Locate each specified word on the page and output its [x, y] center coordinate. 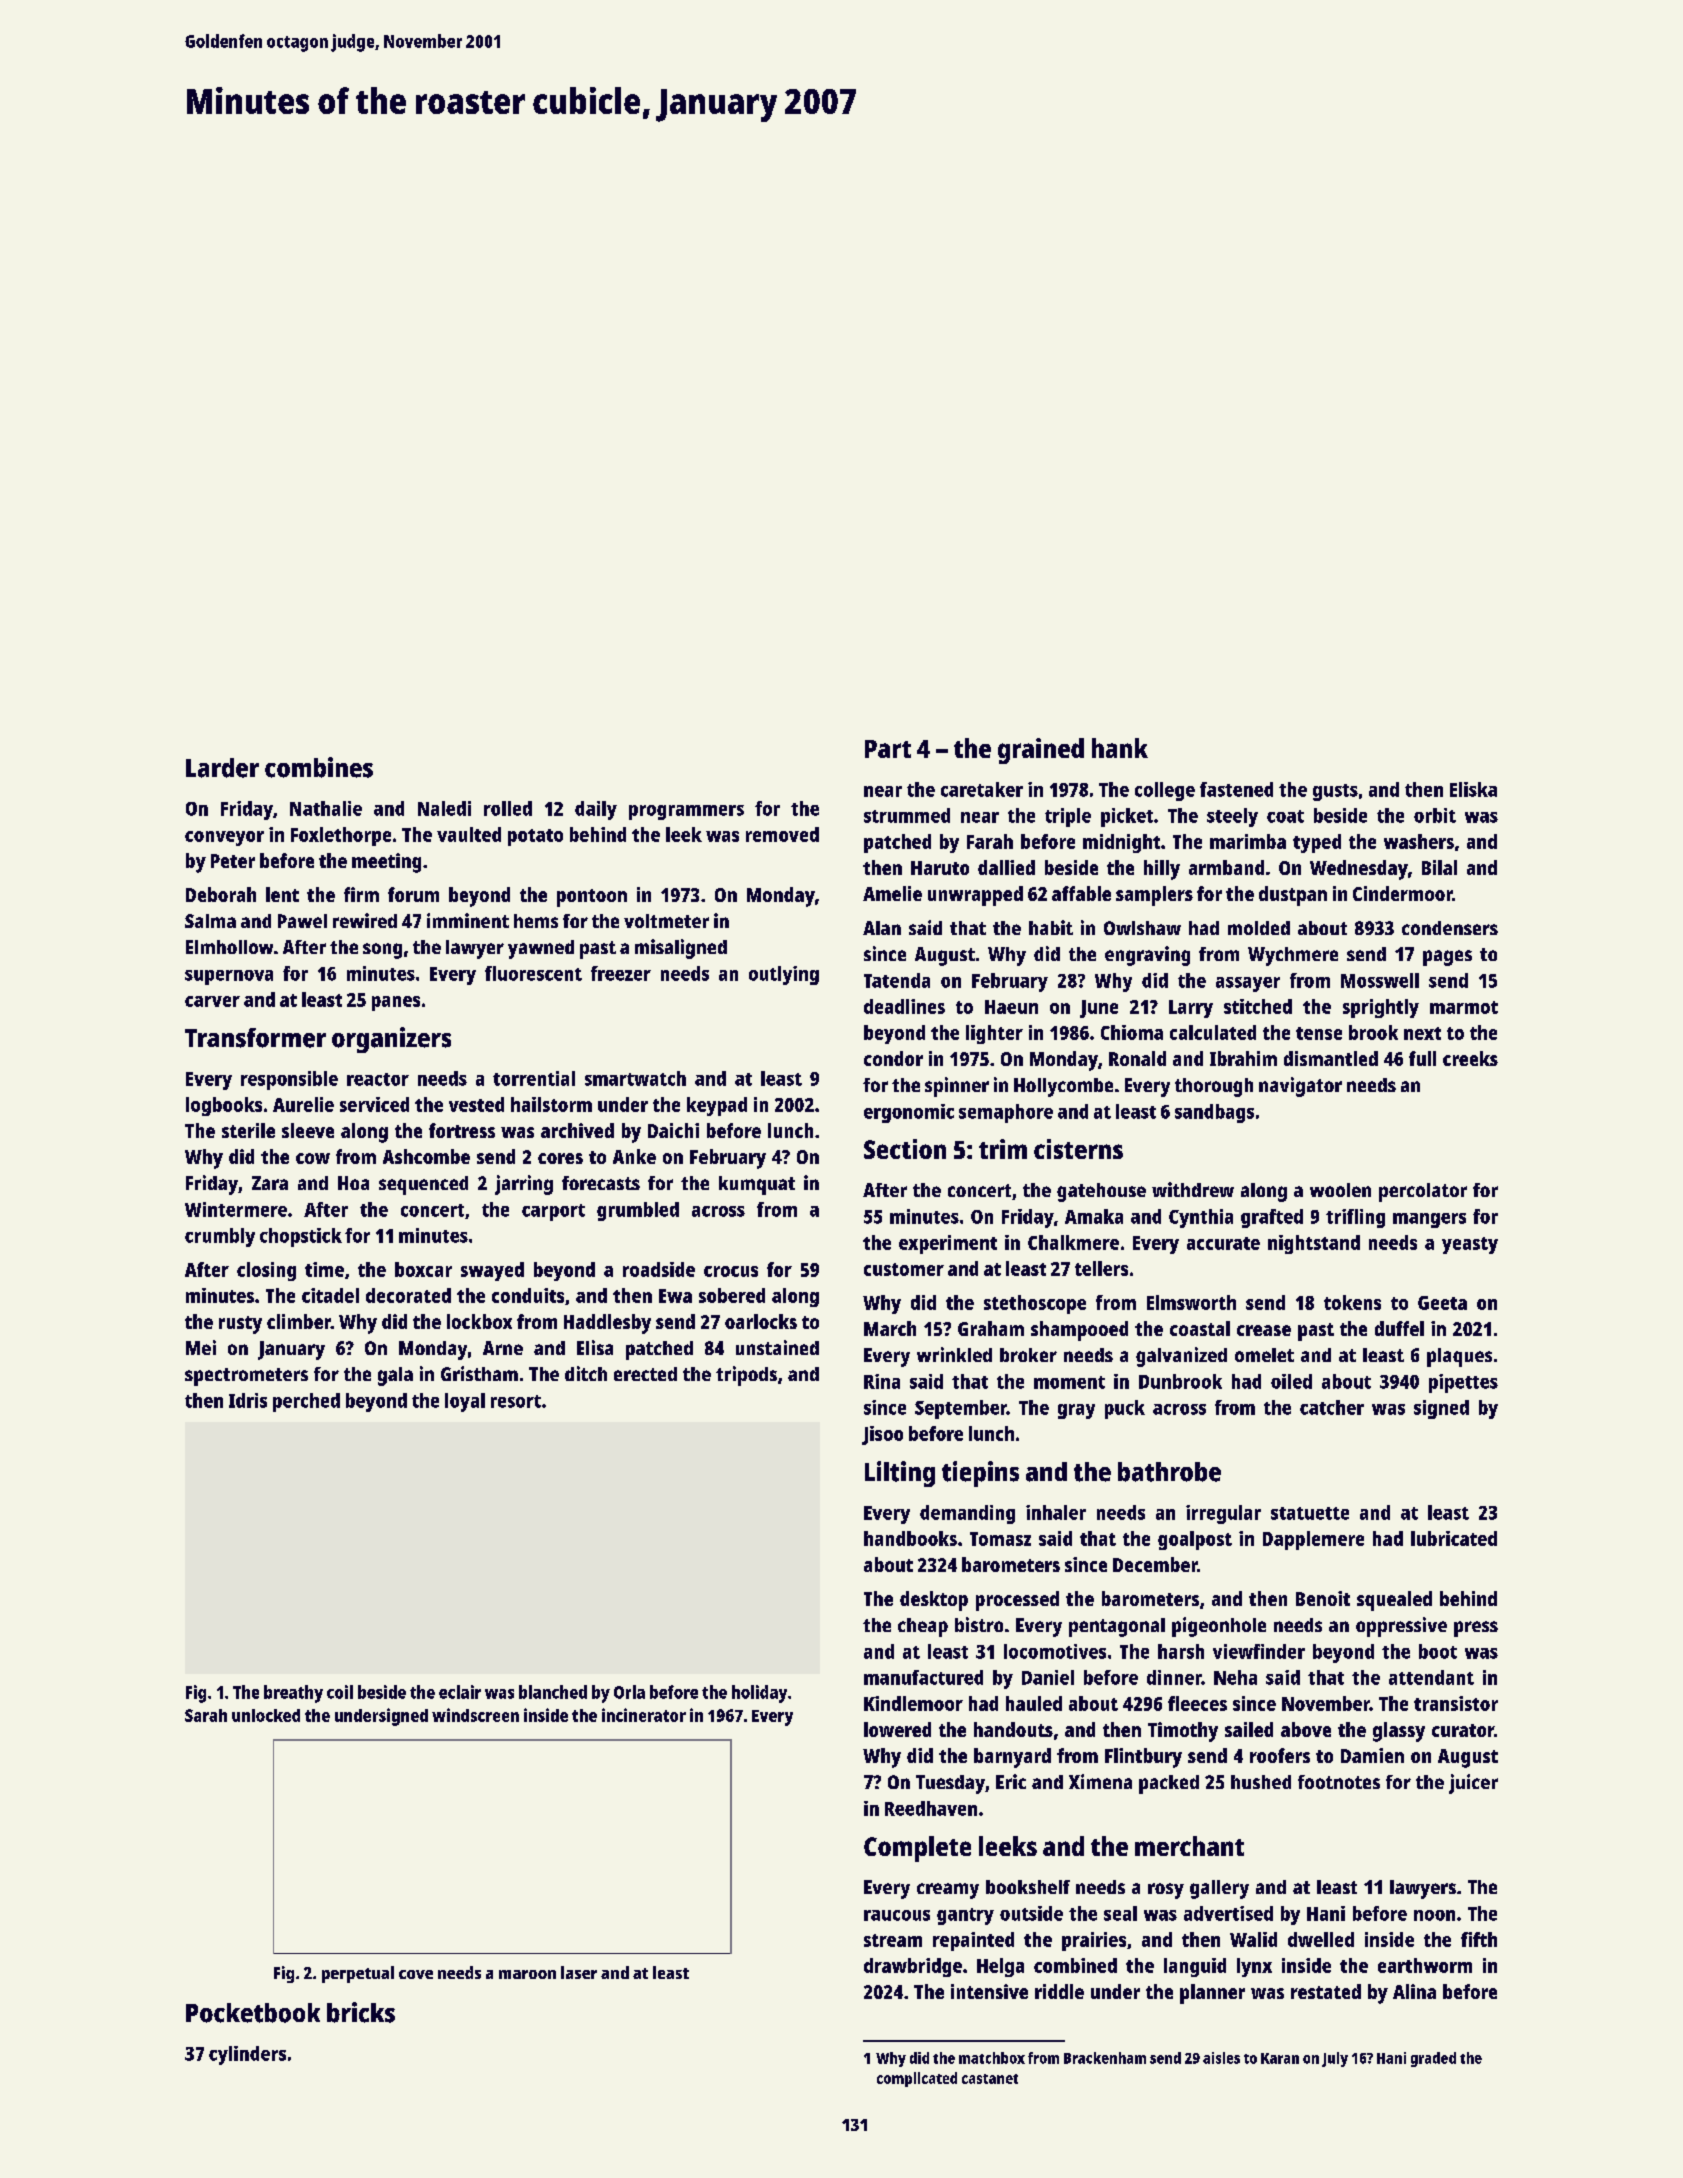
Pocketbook [253, 2013]
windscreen [475, 1715]
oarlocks [761, 1321]
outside [1031, 1913]
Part [888, 749]
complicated [917, 2079]
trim [1003, 1149]
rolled [508, 808]
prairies [1094, 1941]
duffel [1399, 1328]
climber [299, 1321]
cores [560, 1158]
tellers [1101, 1268]
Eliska [1473, 789]
